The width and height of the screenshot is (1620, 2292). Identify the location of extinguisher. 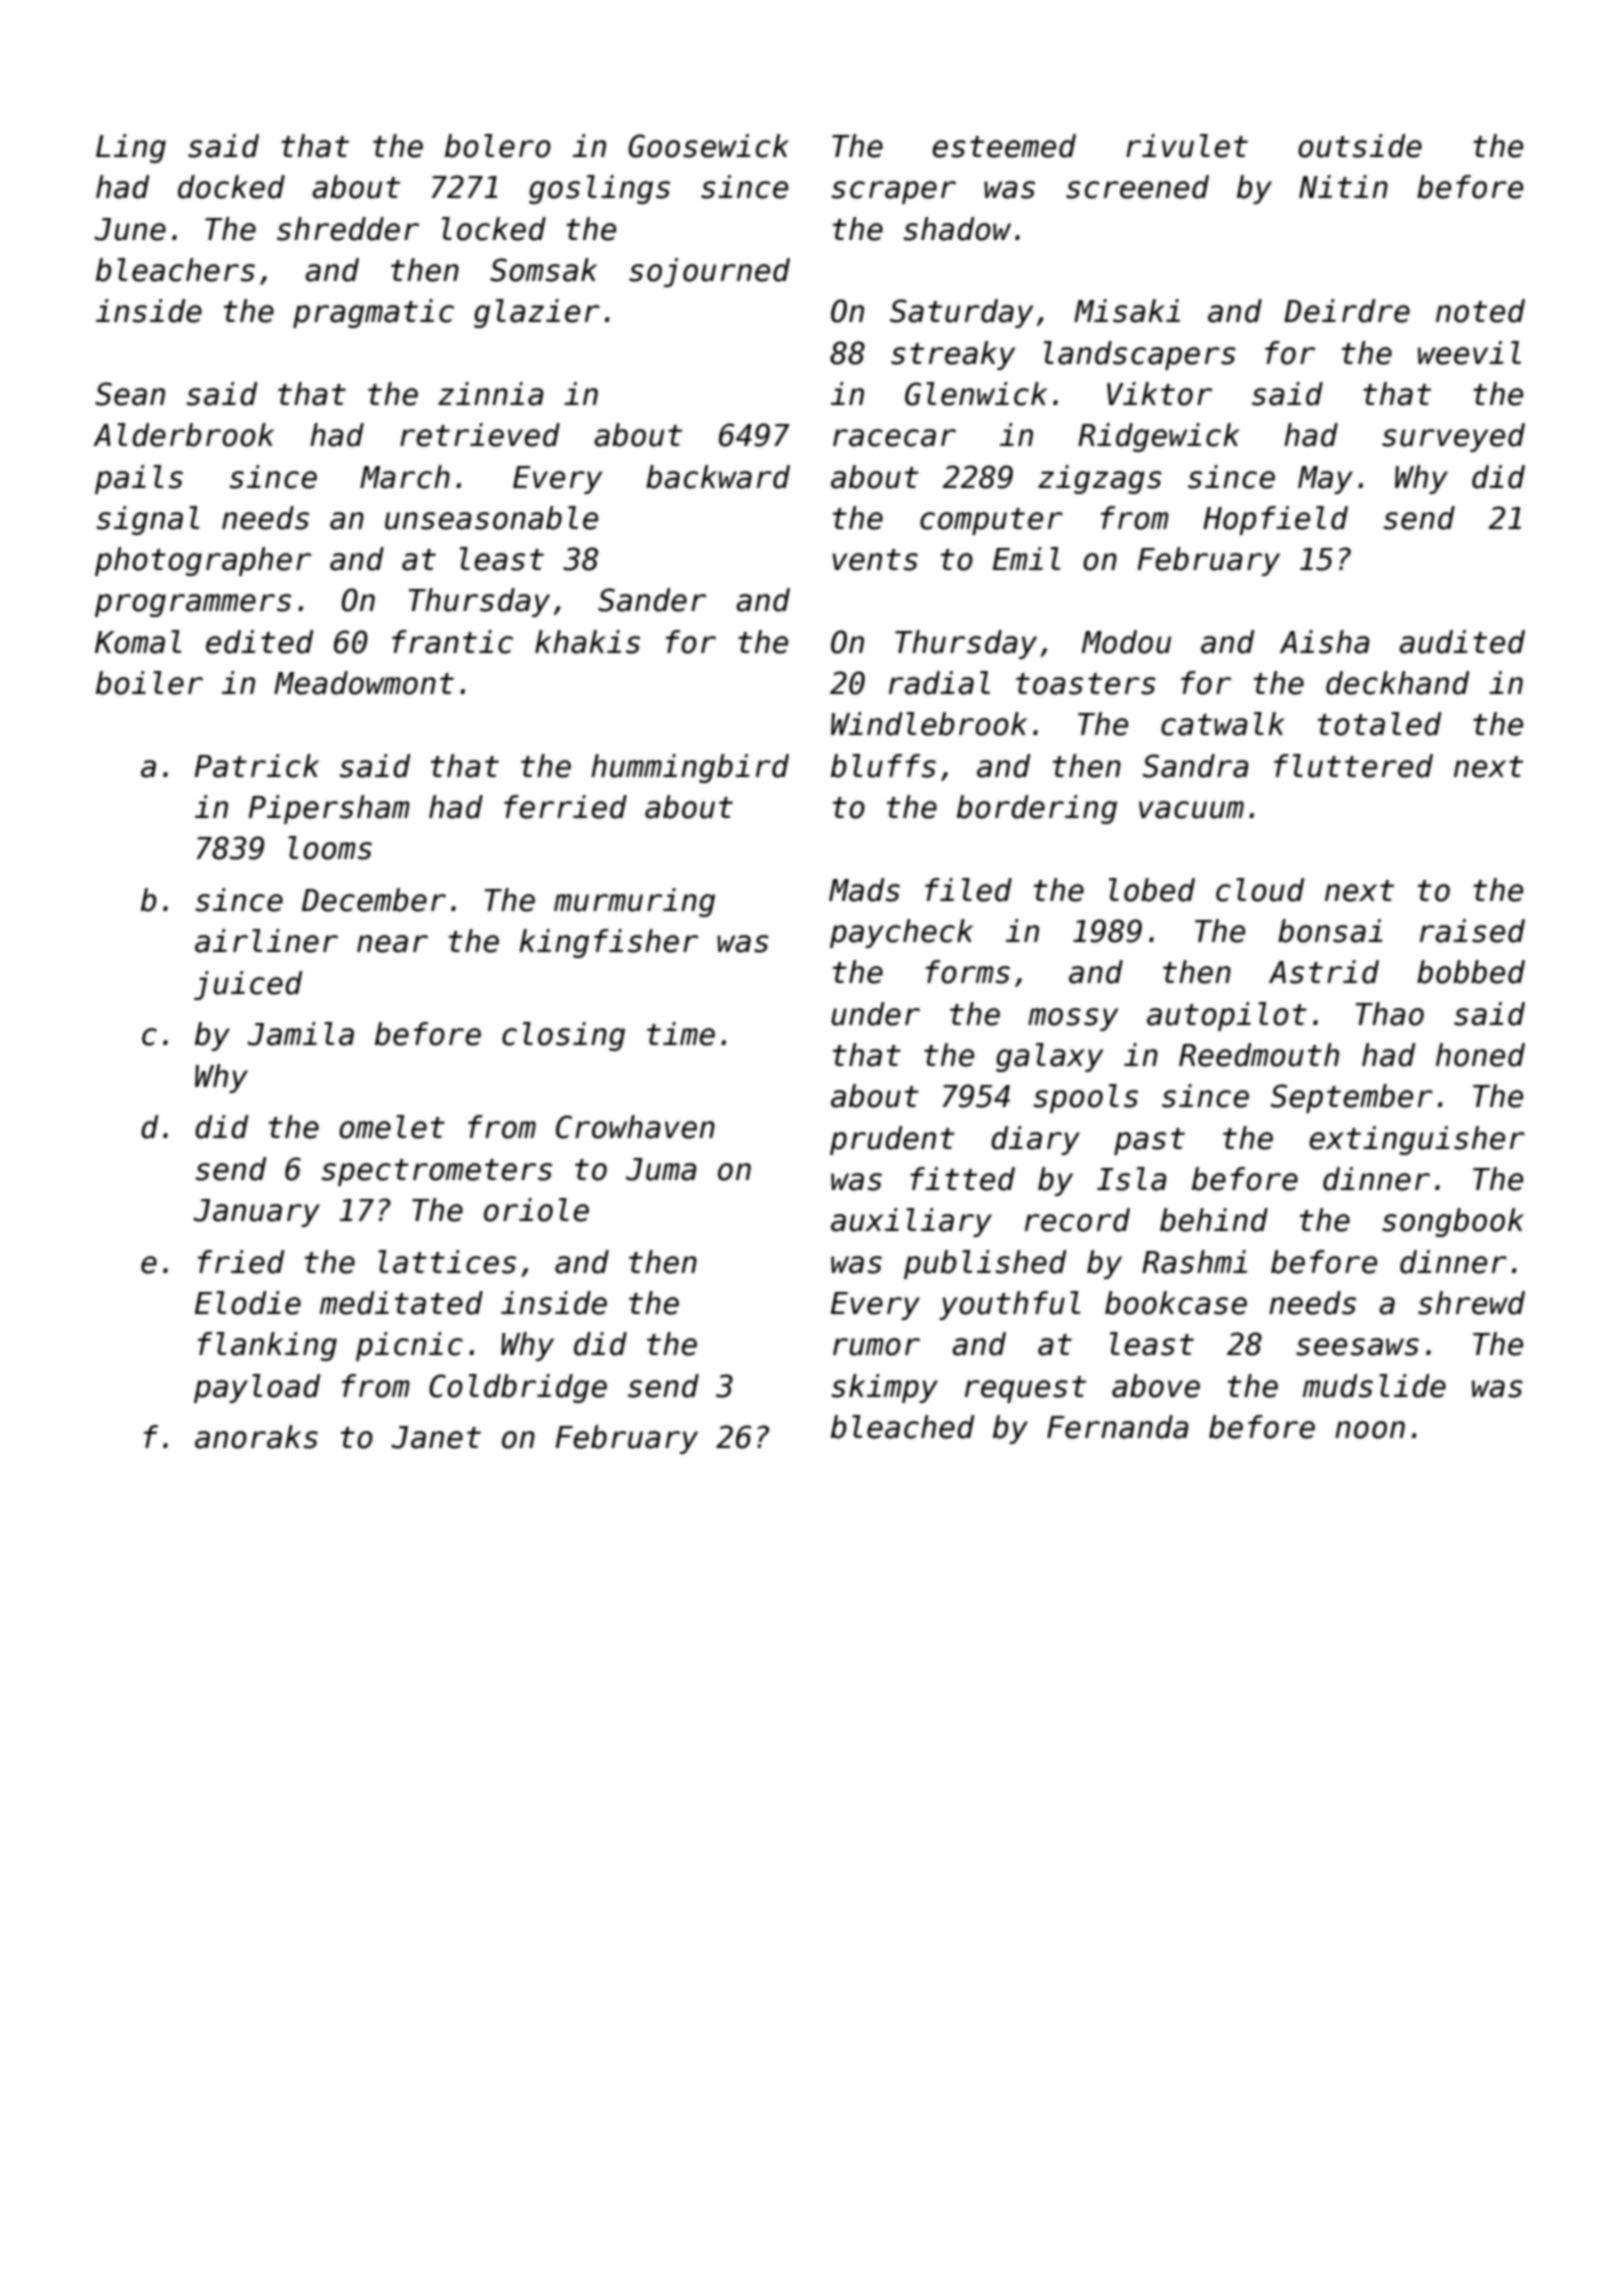
(1417, 1140).
